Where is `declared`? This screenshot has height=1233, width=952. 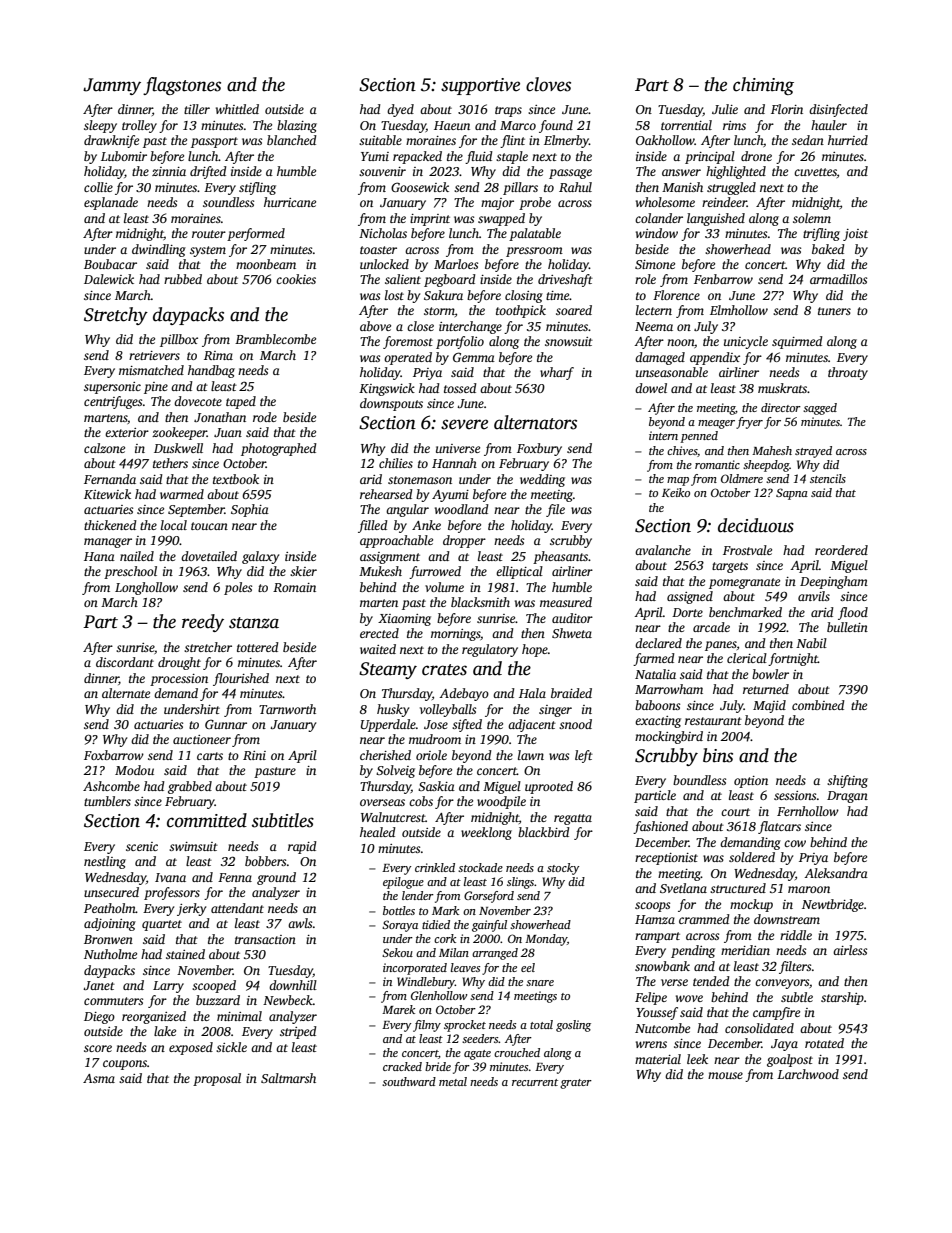
declared is located at coordinates (658, 643).
